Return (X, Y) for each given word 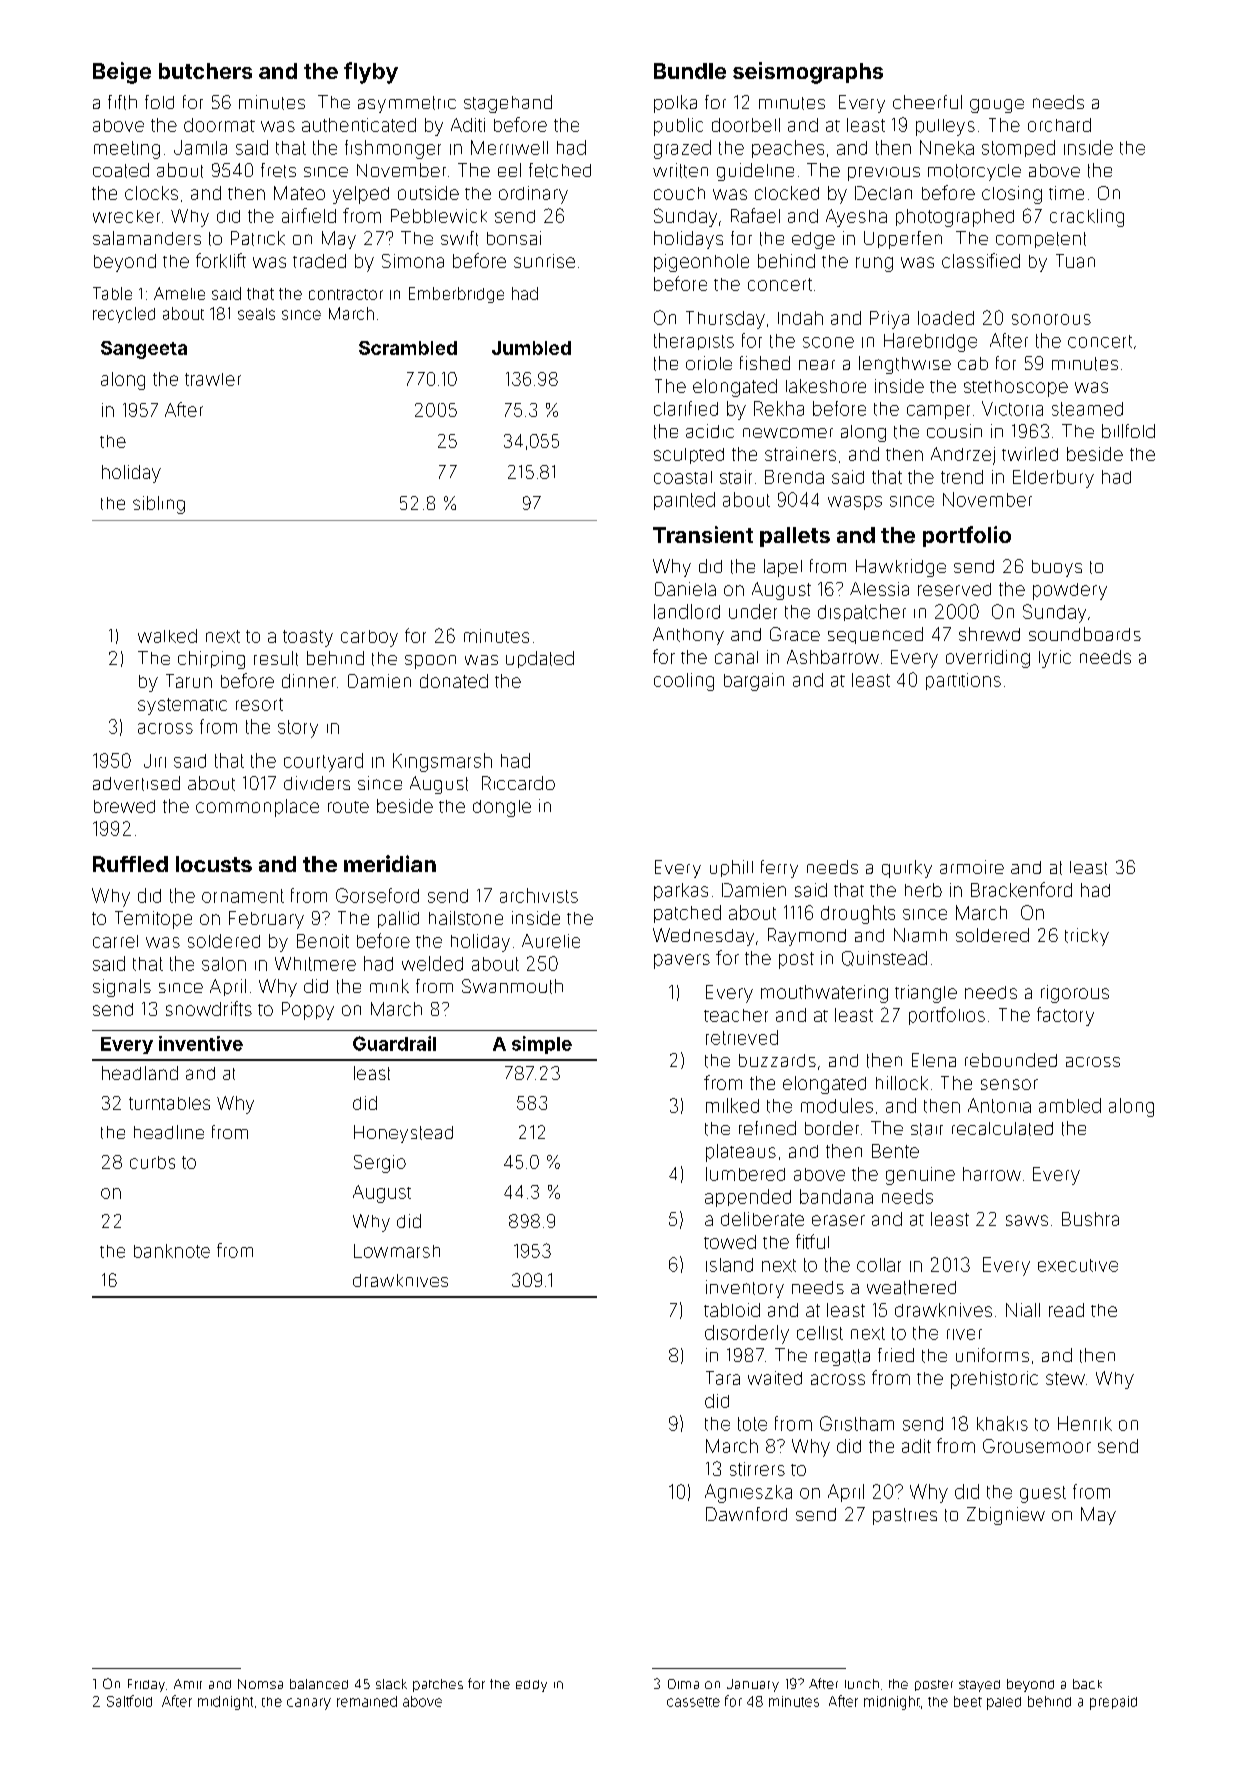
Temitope (153, 920)
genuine (920, 1176)
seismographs (808, 73)
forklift (221, 260)
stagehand (508, 104)
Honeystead (403, 1134)
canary (309, 1704)
